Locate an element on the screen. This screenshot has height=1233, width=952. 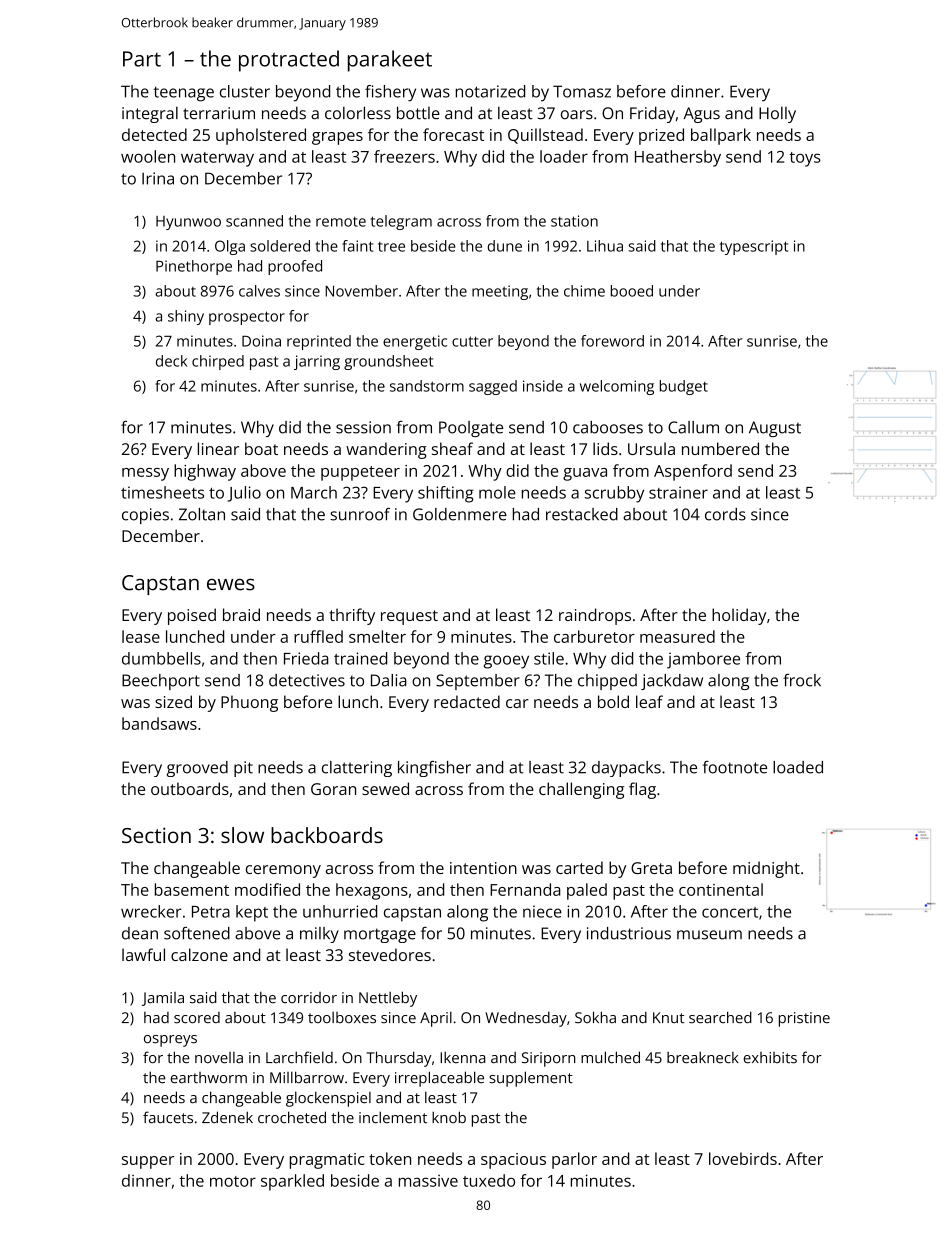
boat is located at coordinates (261, 448).
